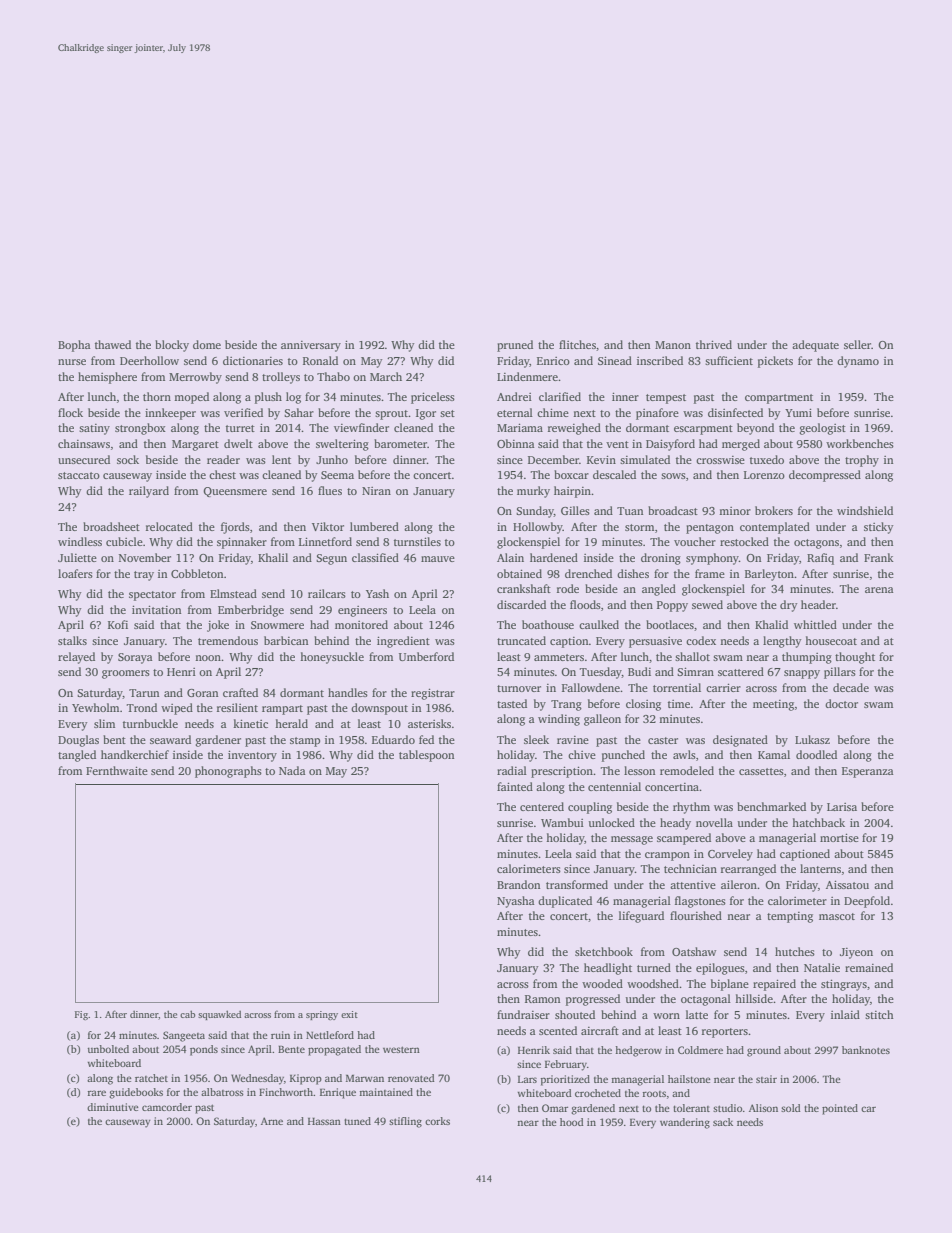  I want to click on Lorenzo, so click(764, 475).
